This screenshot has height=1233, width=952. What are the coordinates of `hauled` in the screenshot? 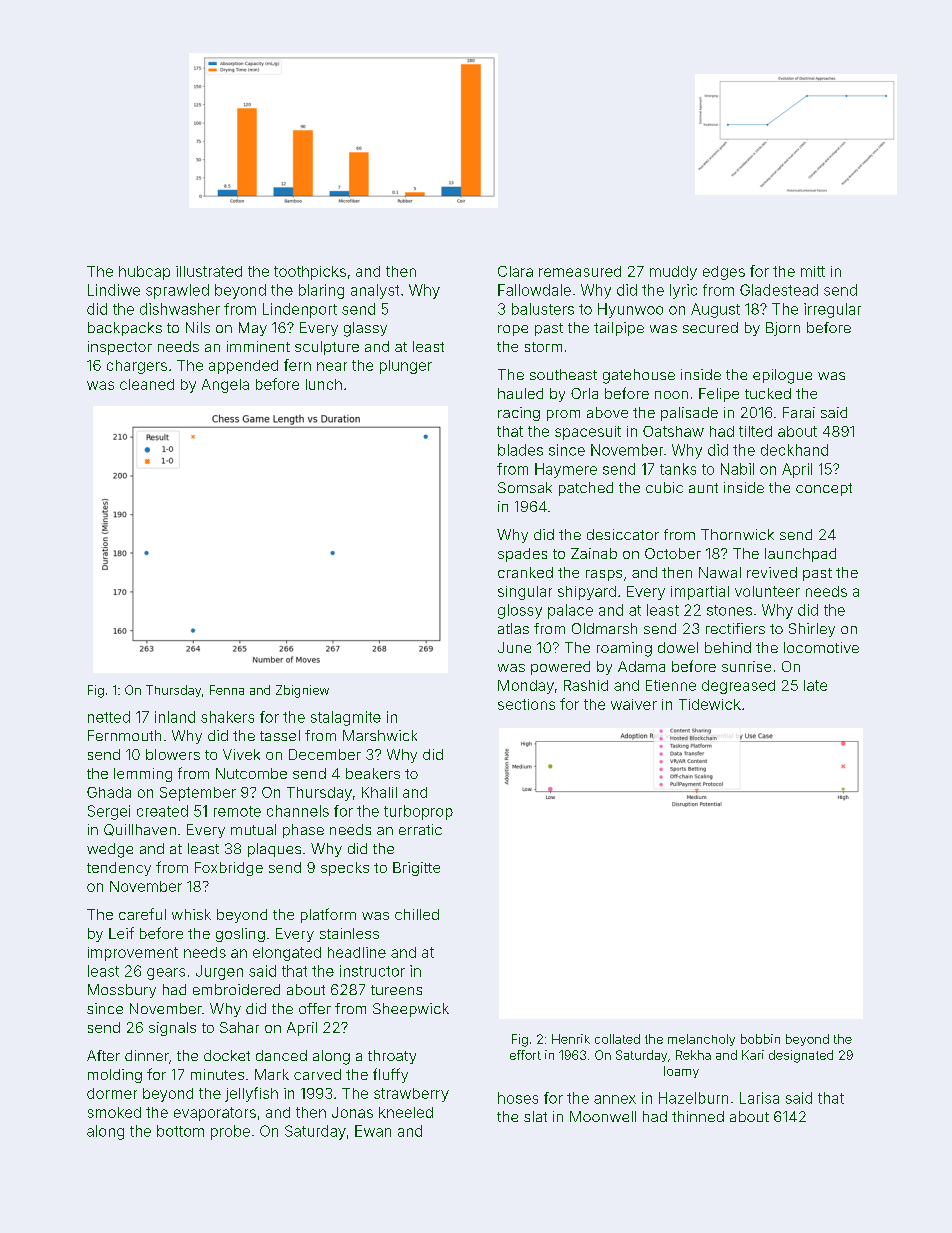 It's located at (520, 393).
